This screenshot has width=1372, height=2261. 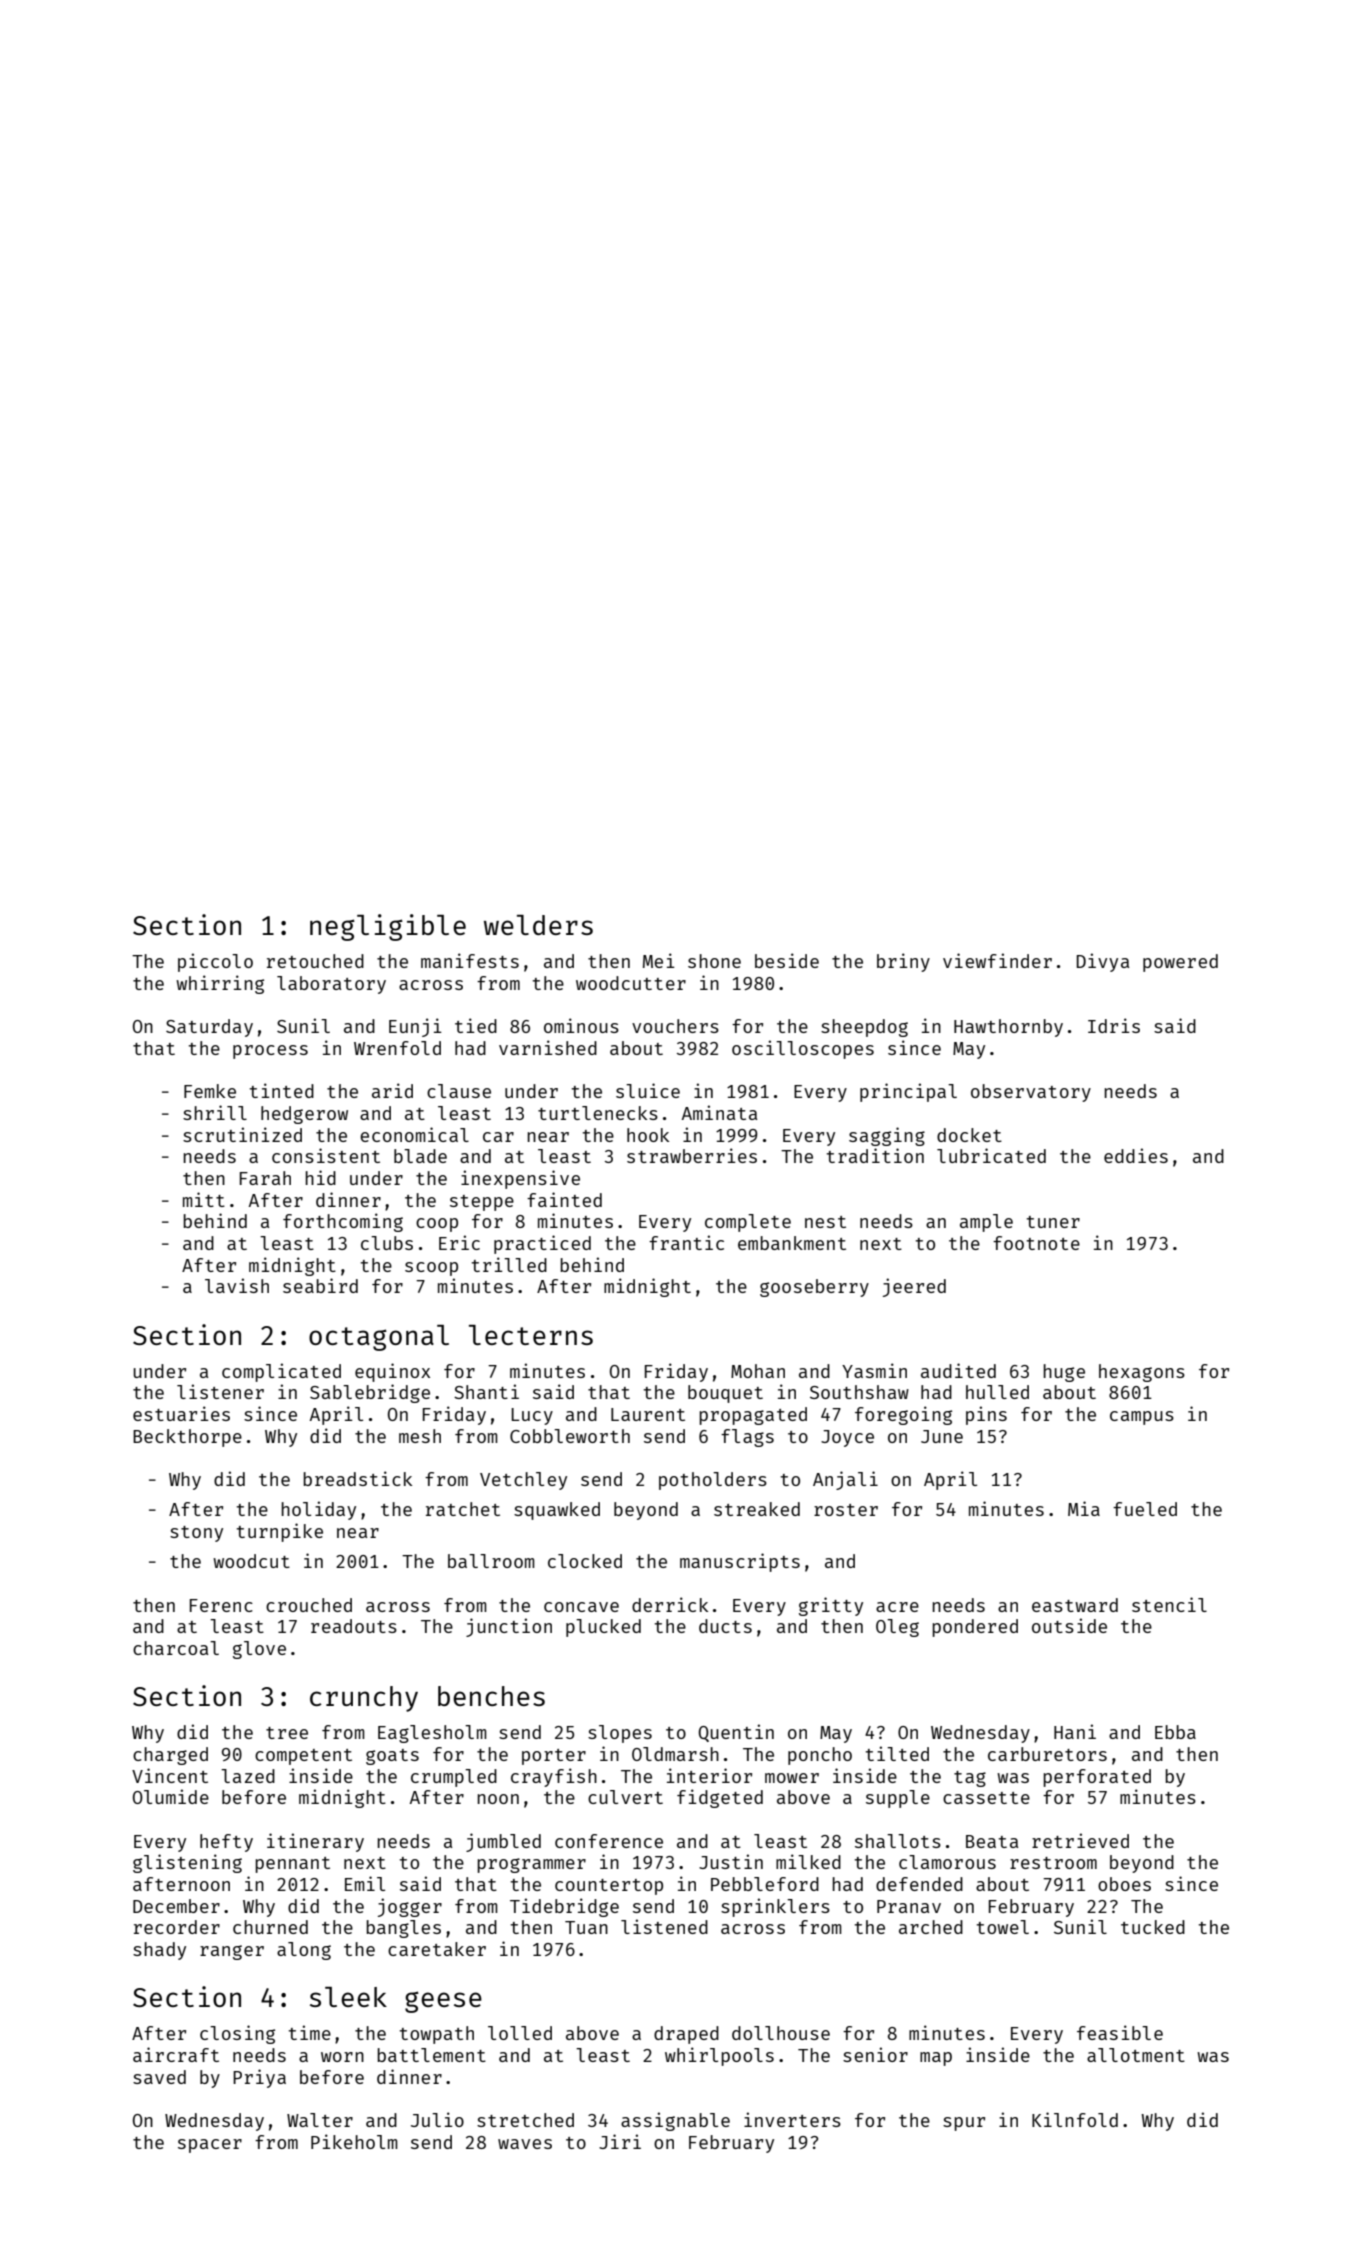 I want to click on Jiri, so click(x=620, y=2141).
